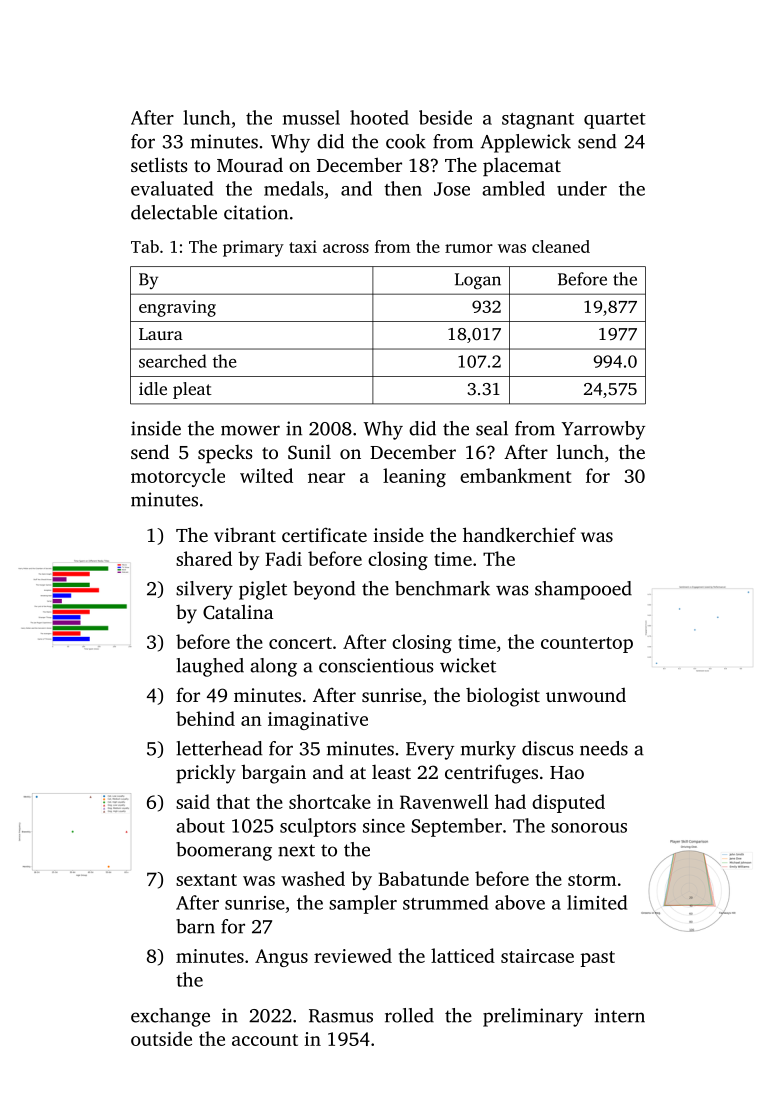 This screenshot has width=776, height=1102. Describe the element at coordinates (324, 590) in the screenshot. I see `beyond` at that location.
